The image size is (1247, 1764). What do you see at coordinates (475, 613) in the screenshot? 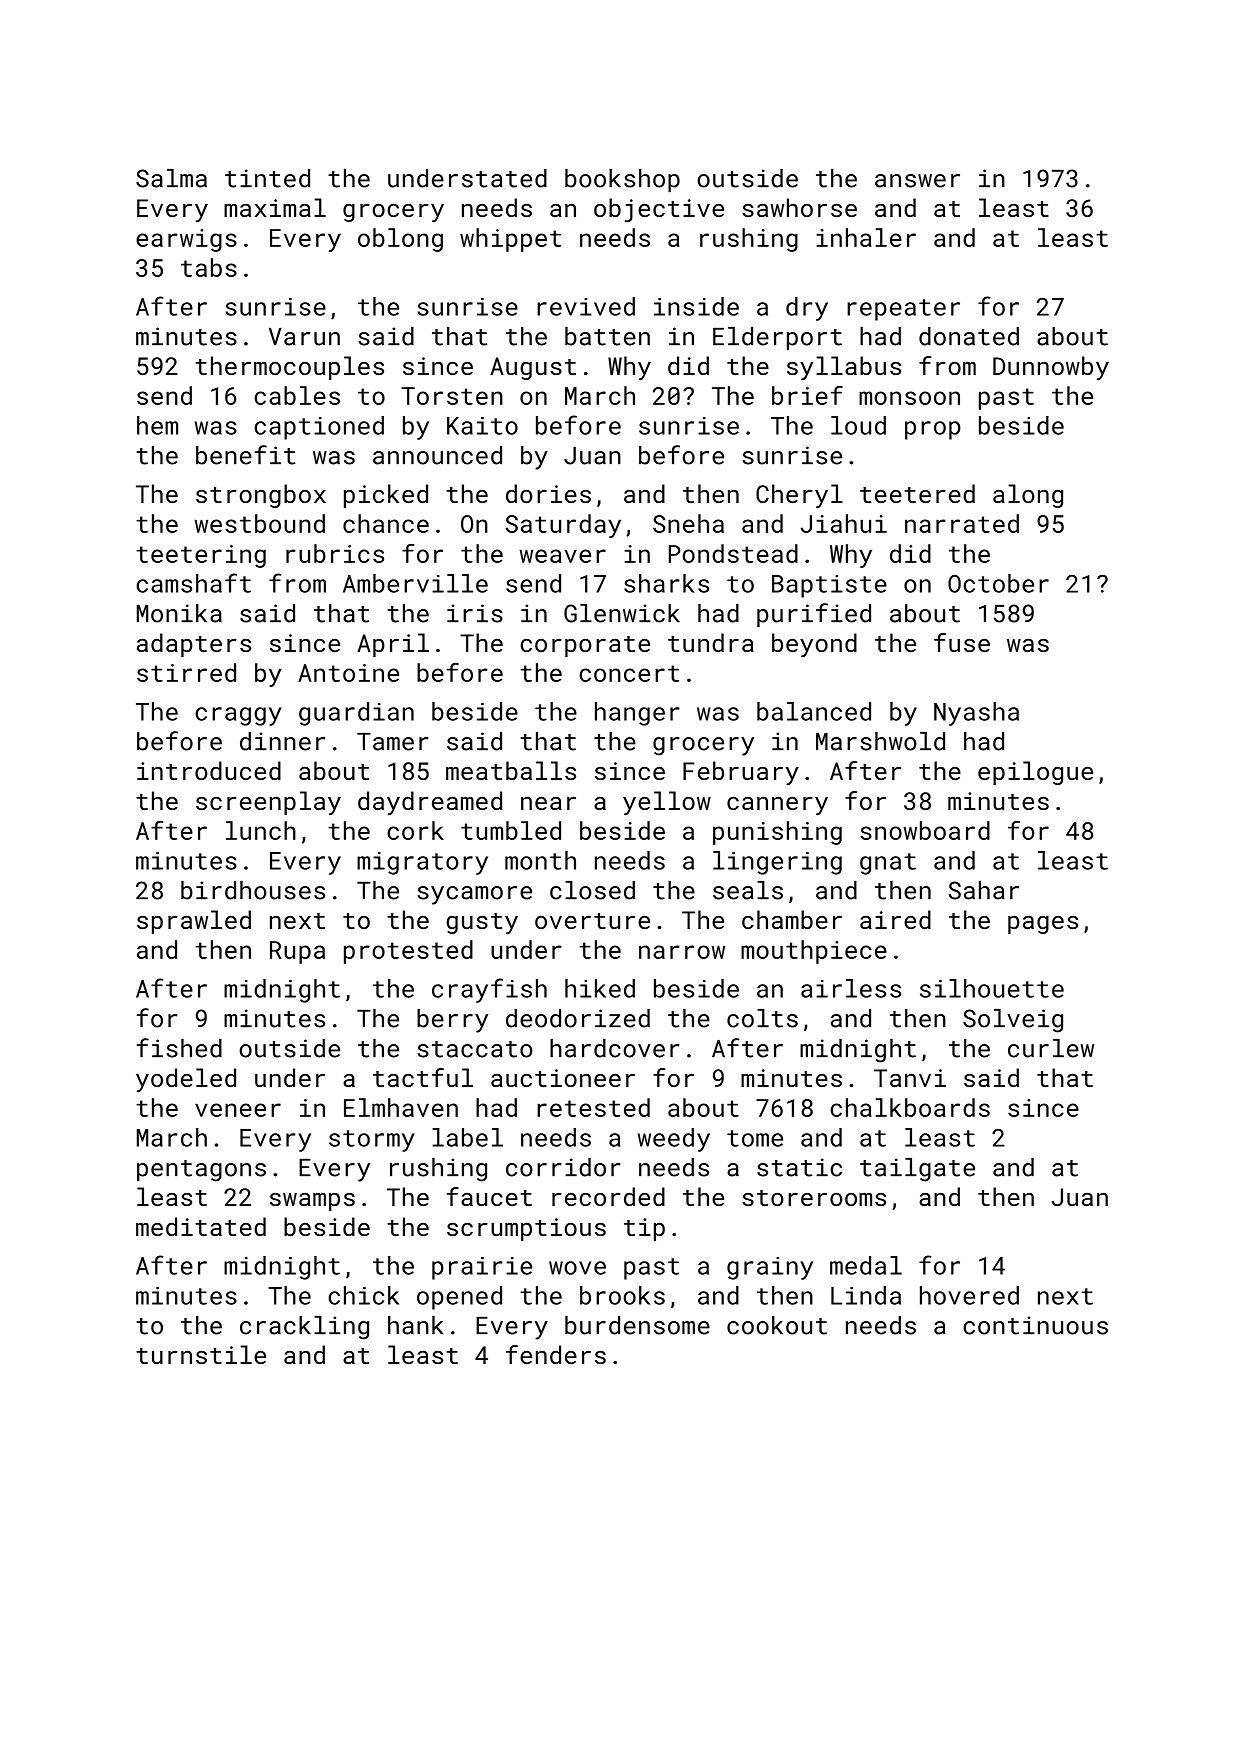
I see `iris` at bounding box center [475, 613].
